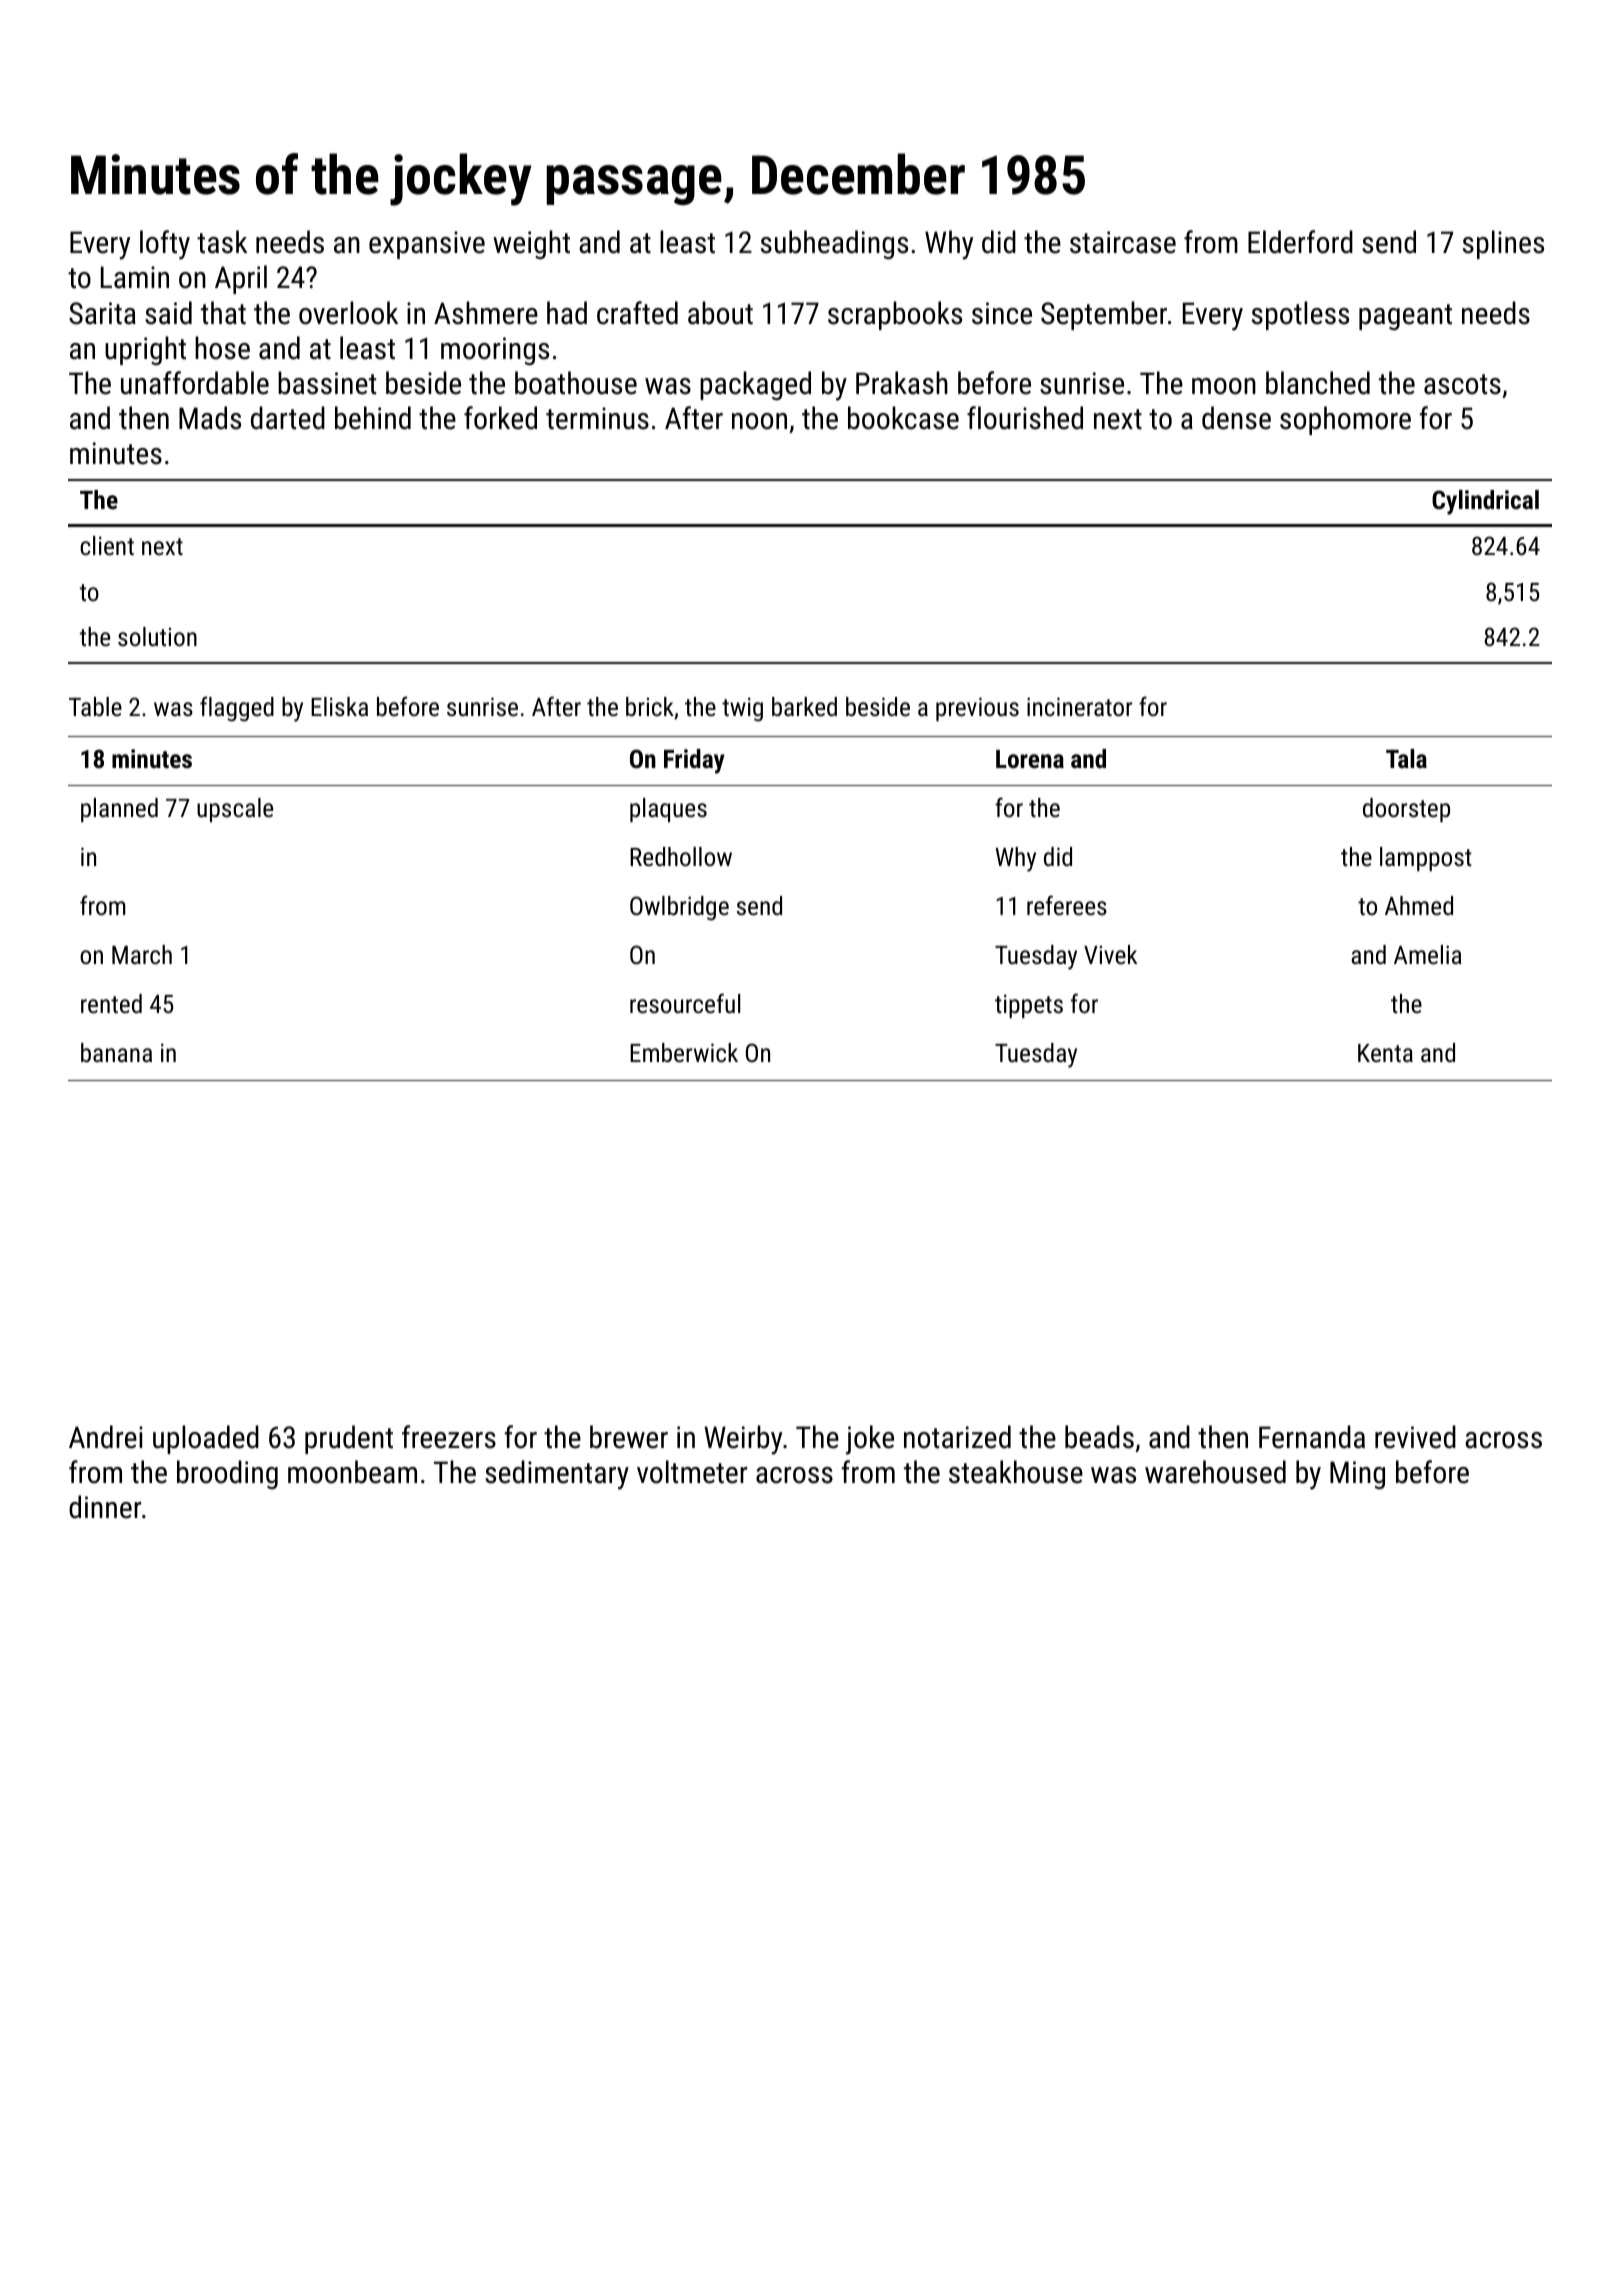 This screenshot has height=2292, width=1620. What do you see at coordinates (742, 709) in the screenshot?
I see `twig` at bounding box center [742, 709].
